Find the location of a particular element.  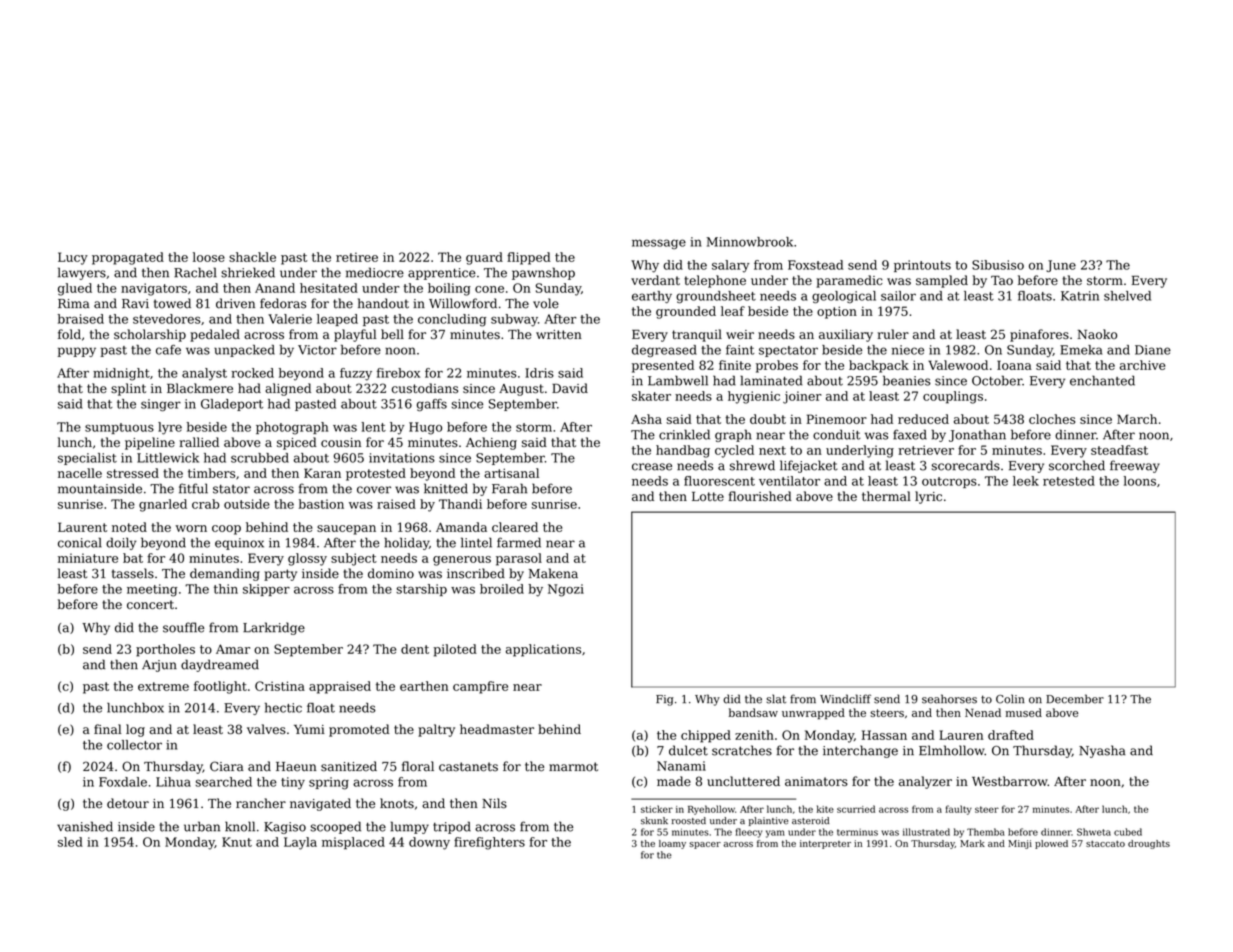

final is located at coordinates (107, 729).
